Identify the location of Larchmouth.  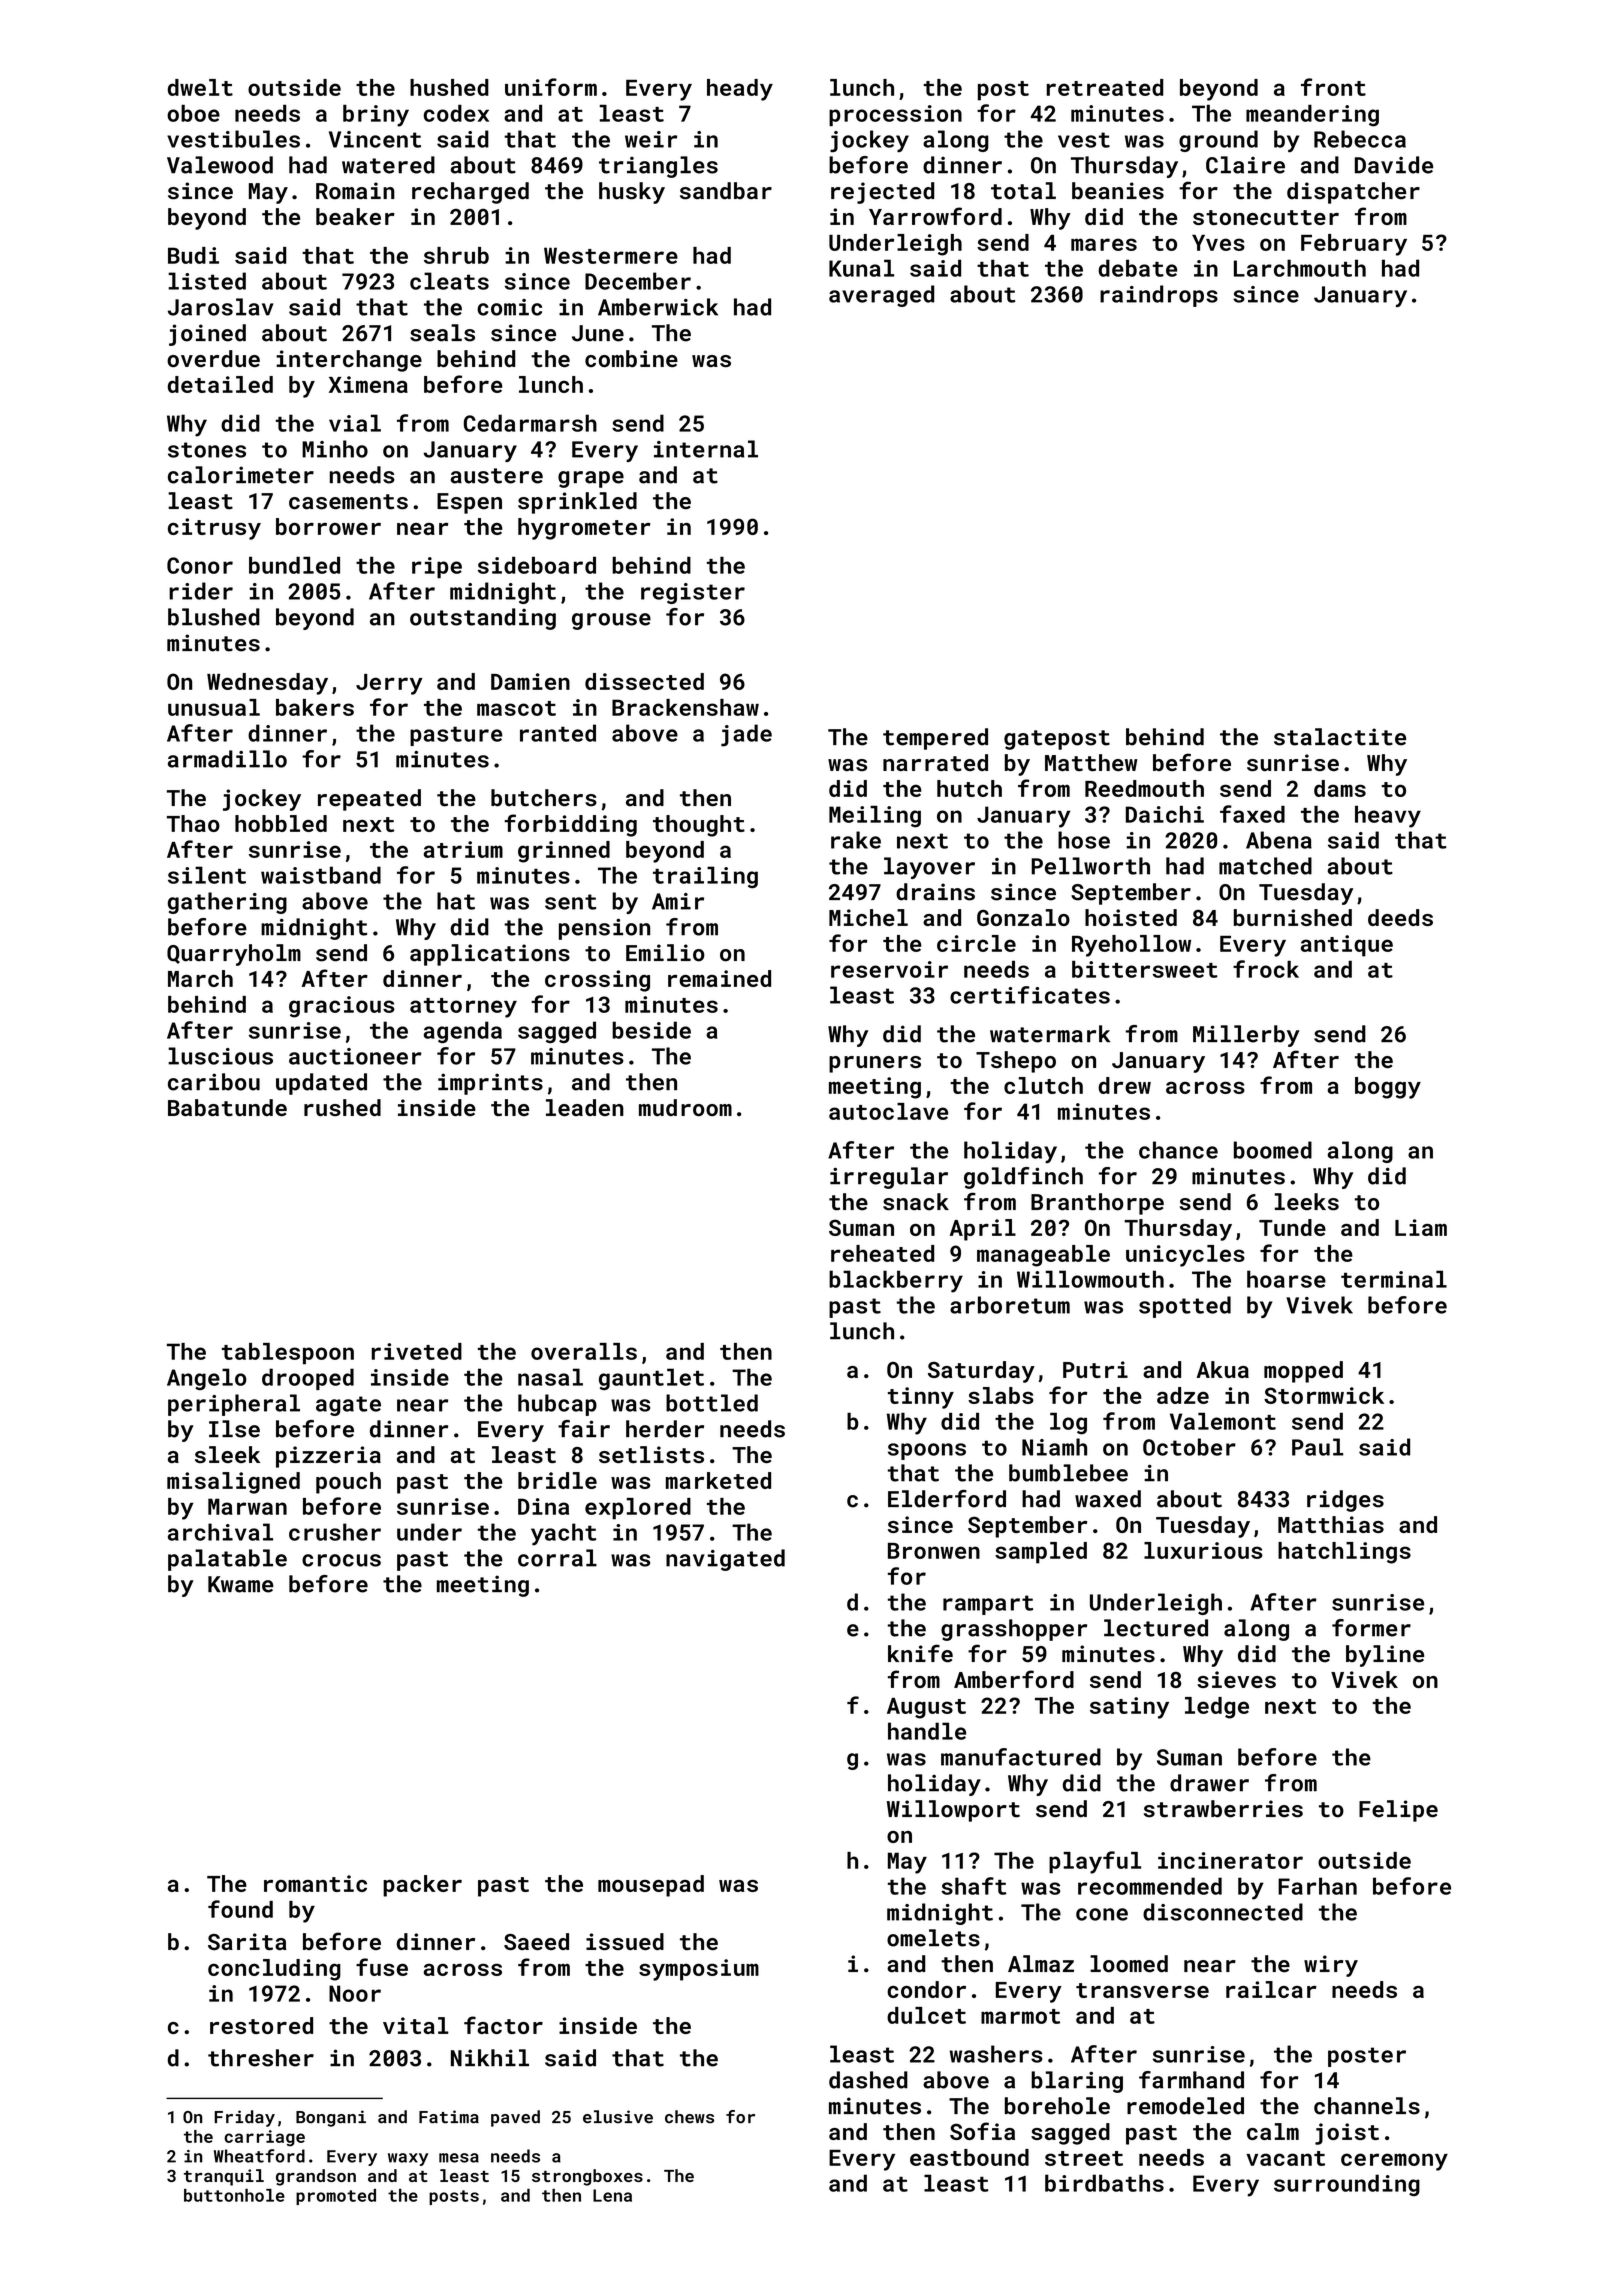
(1300, 268).
